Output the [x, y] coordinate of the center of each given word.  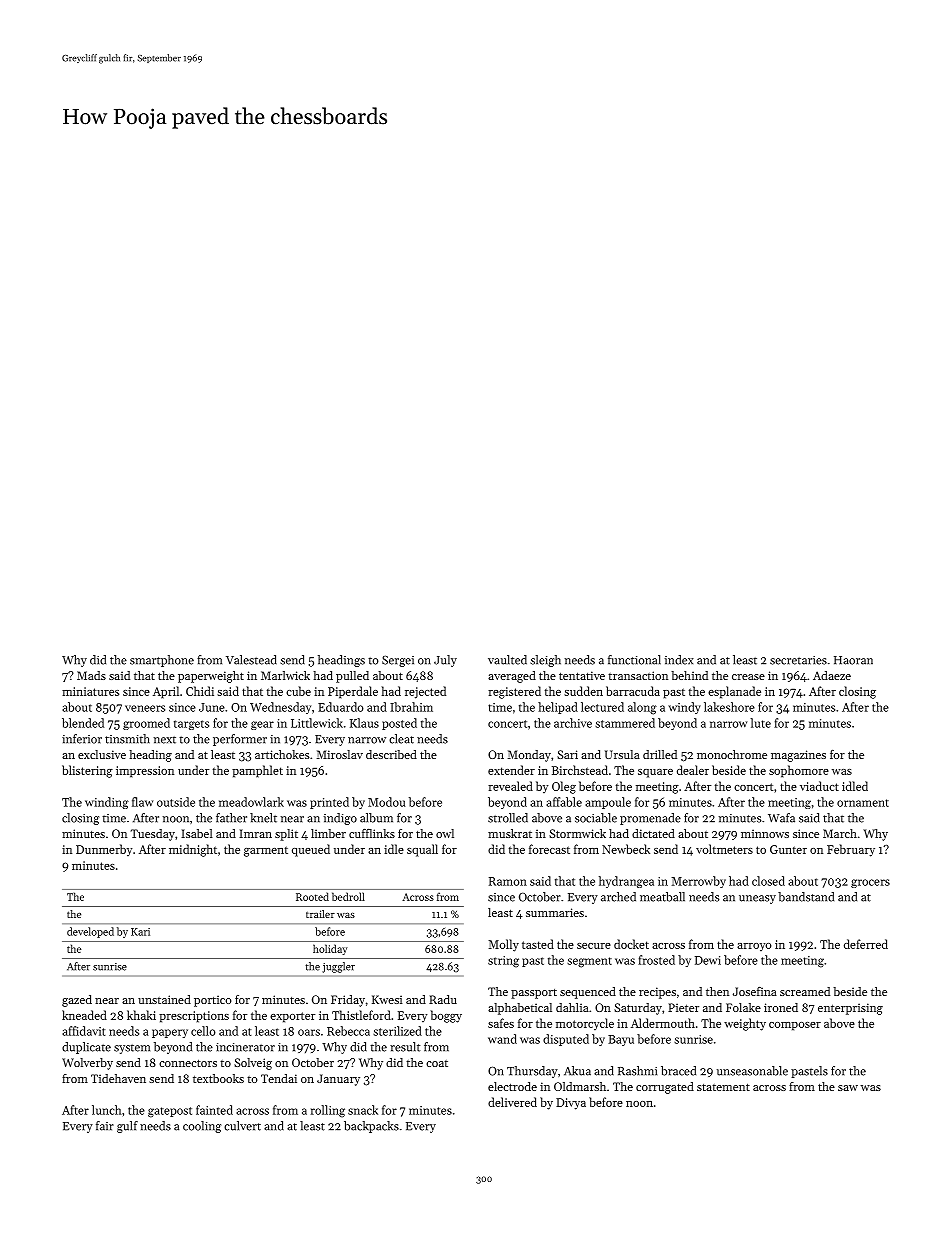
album [376, 818]
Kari [140, 932]
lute [761, 723]
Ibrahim [411, 707]
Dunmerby [104, 850]
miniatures [90, 691]
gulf [127, 1127]
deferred [866, 944]
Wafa [781, 818]
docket [631, 944]
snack [363, 1110]
